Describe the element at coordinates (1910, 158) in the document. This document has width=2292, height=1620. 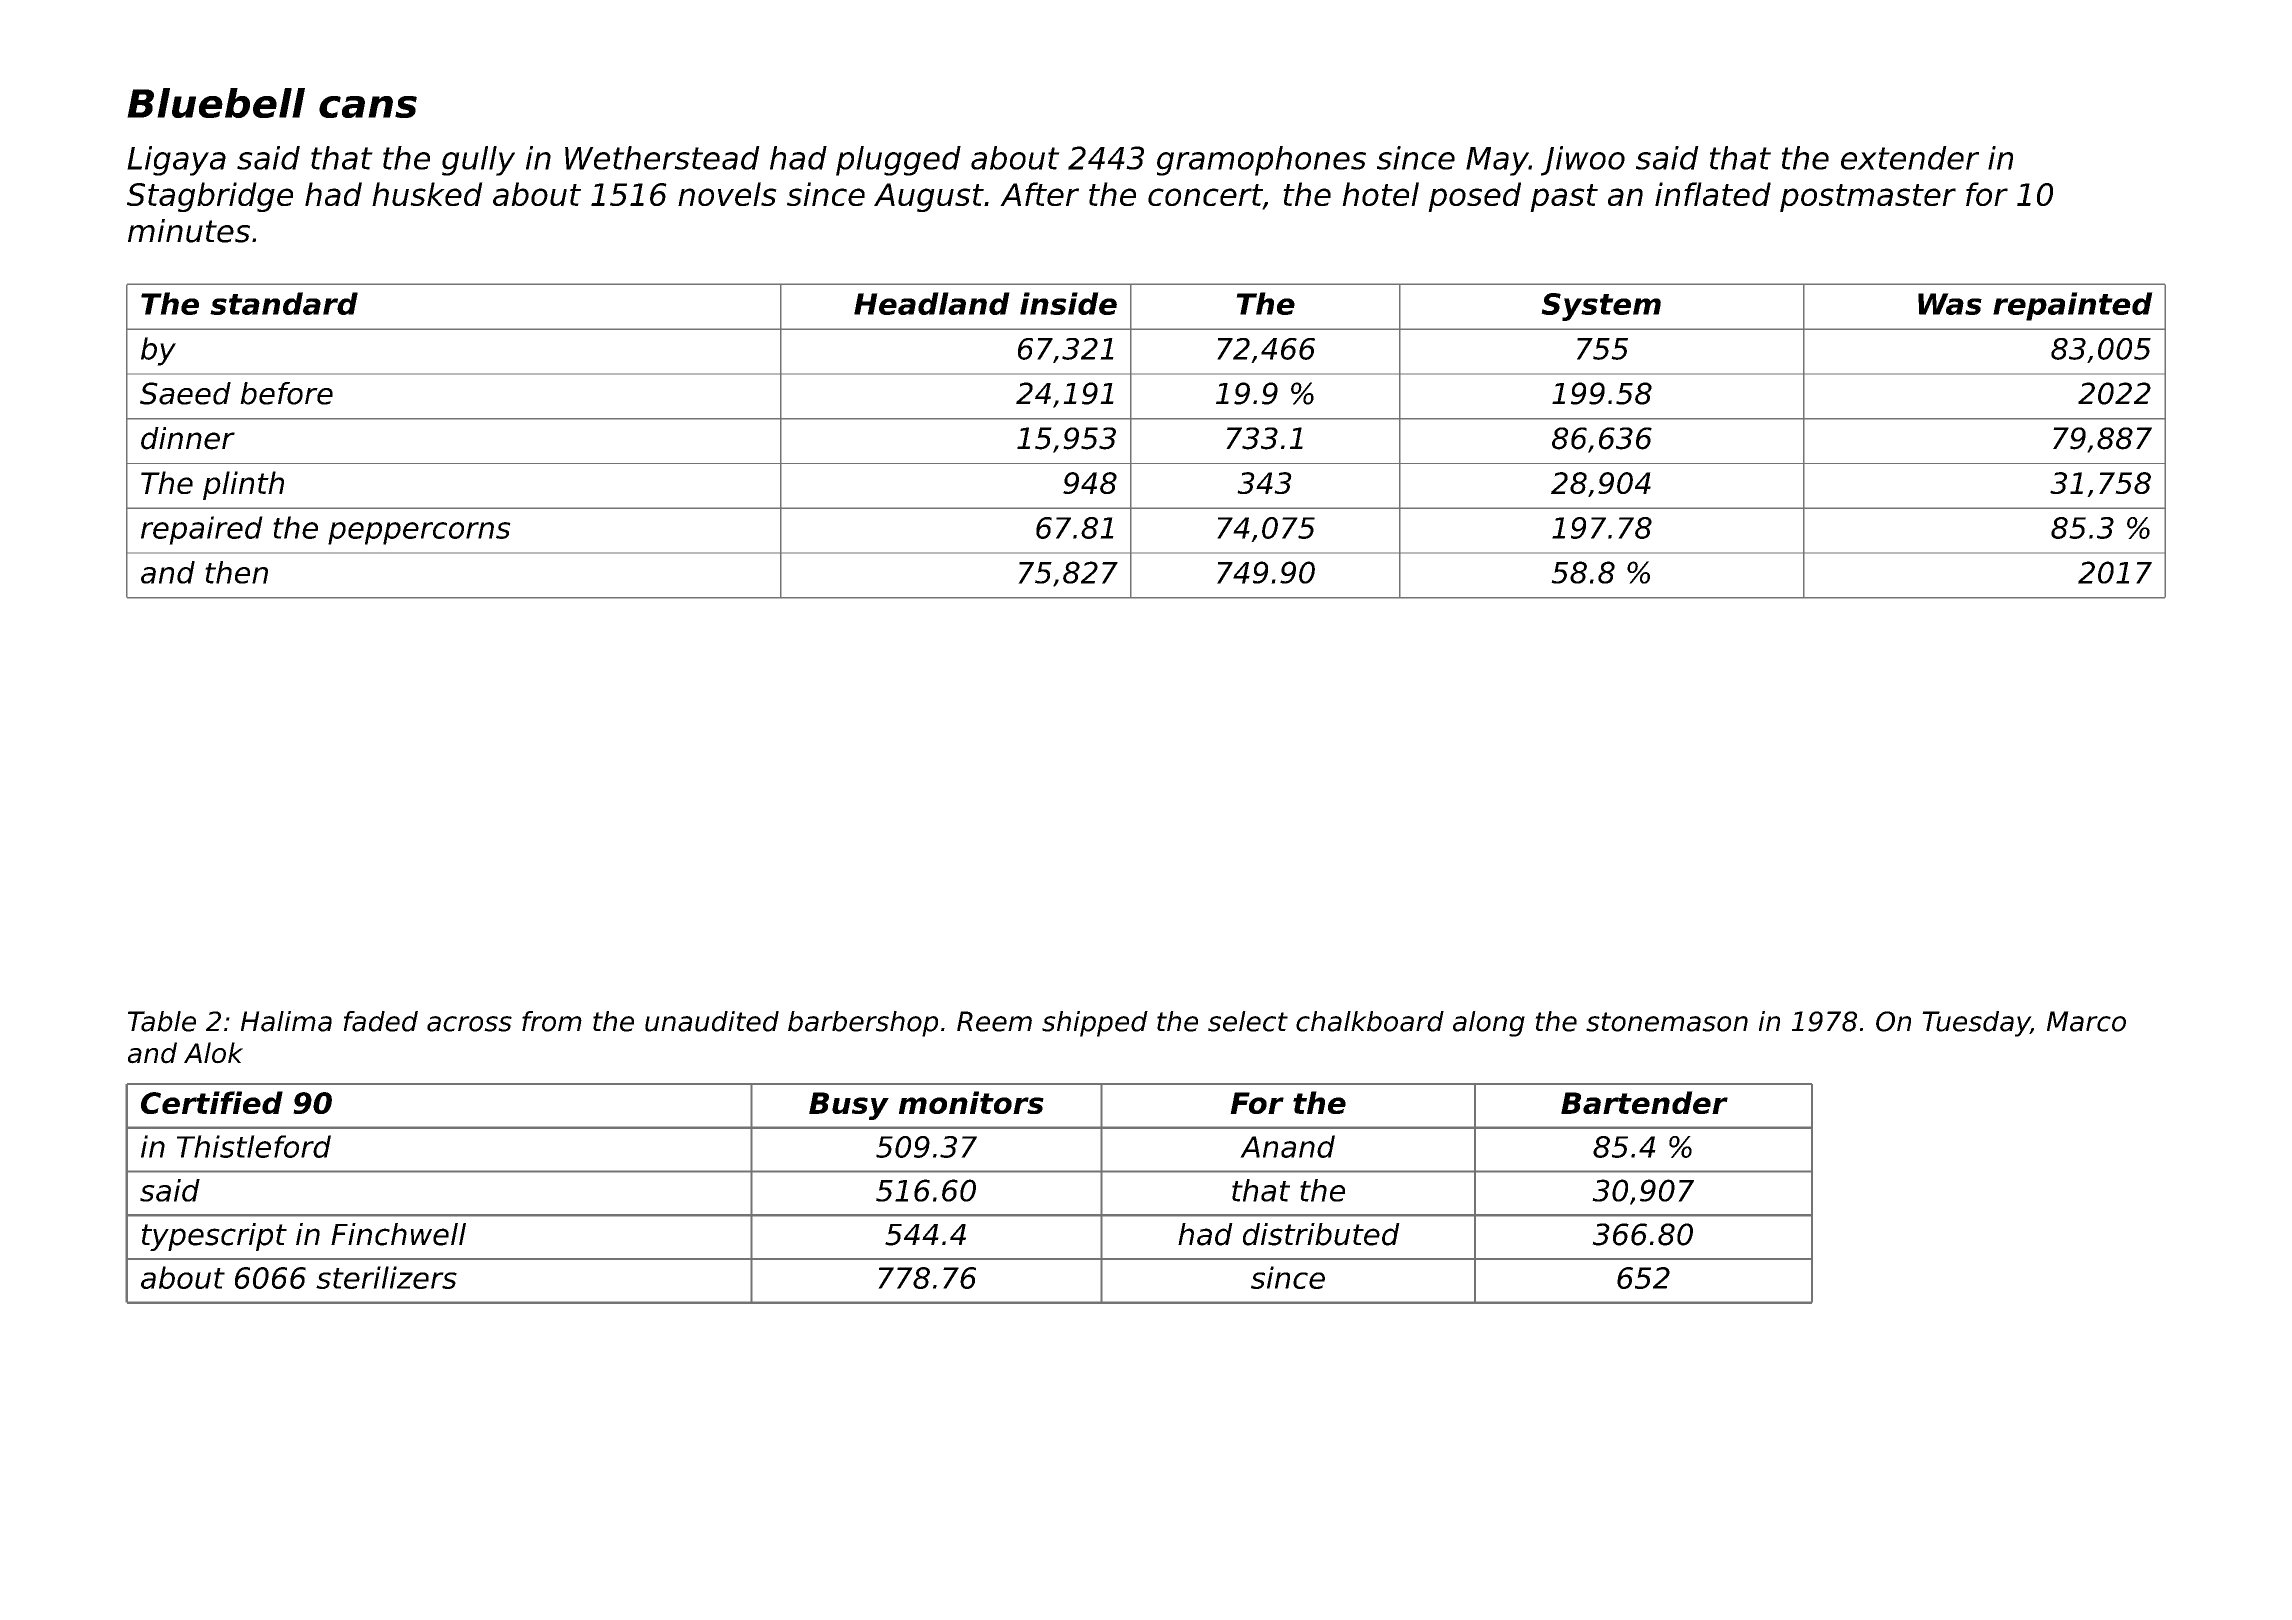
I see `extender` at that location.
